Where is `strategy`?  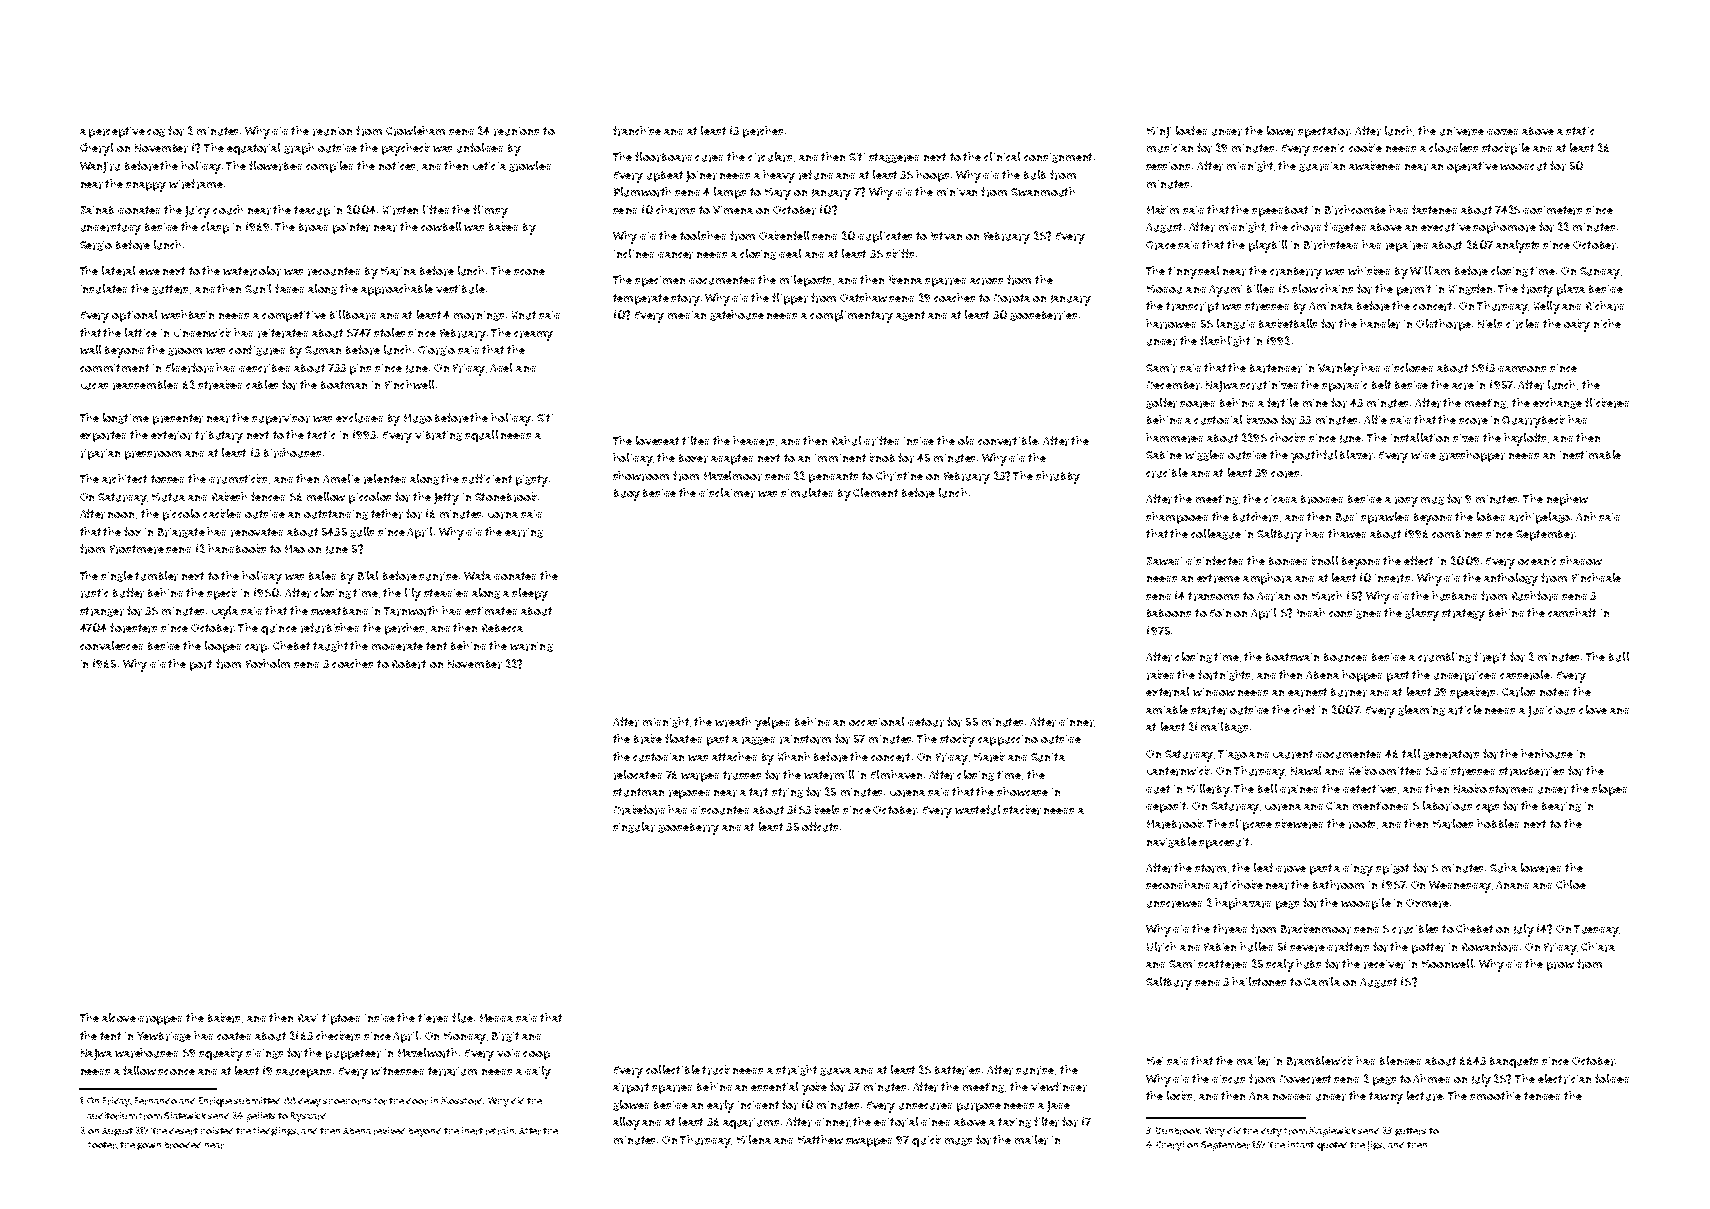 strategy is located at coordinates (1463, 615).
